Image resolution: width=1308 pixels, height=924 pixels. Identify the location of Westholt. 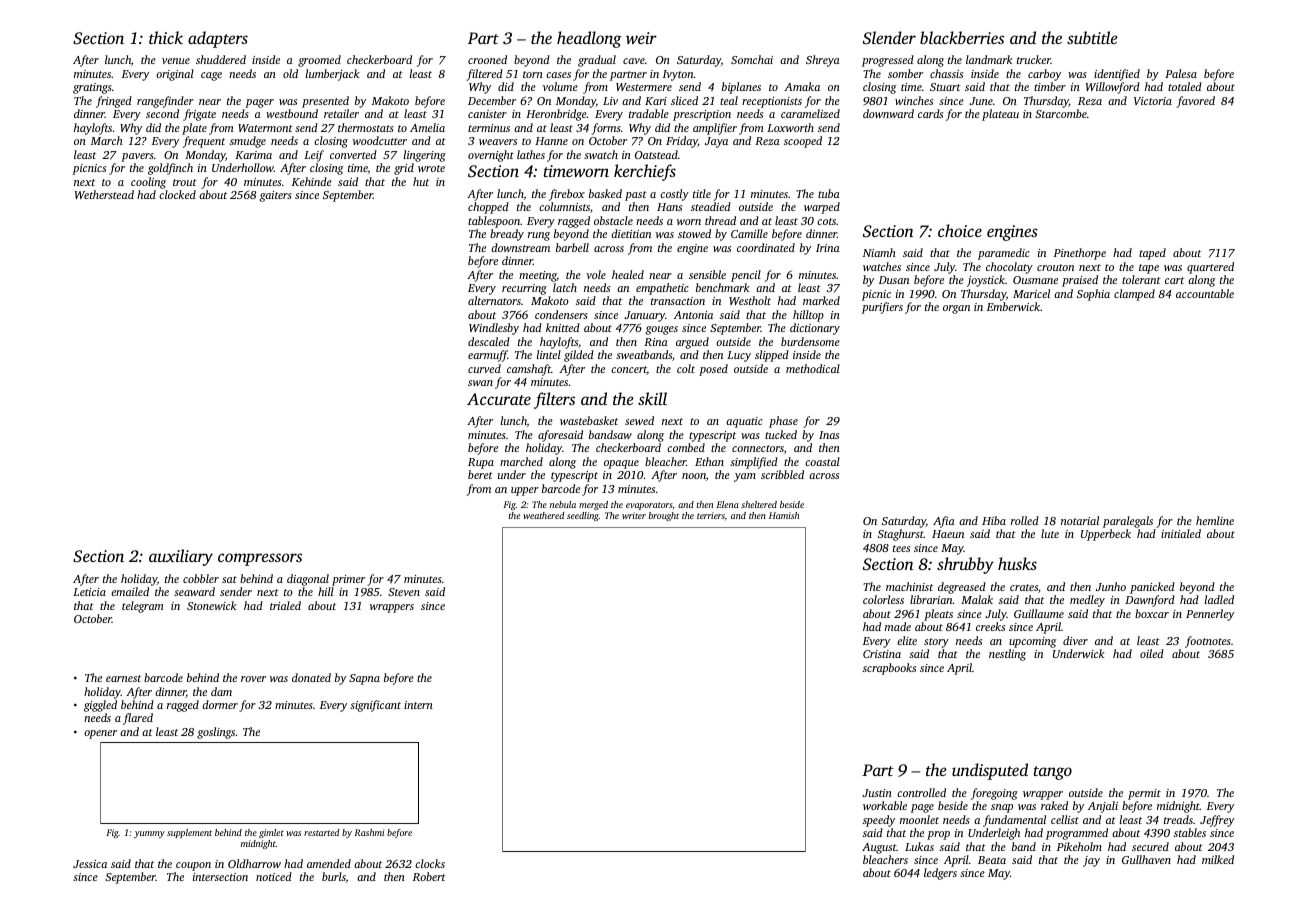
(750, 300).
